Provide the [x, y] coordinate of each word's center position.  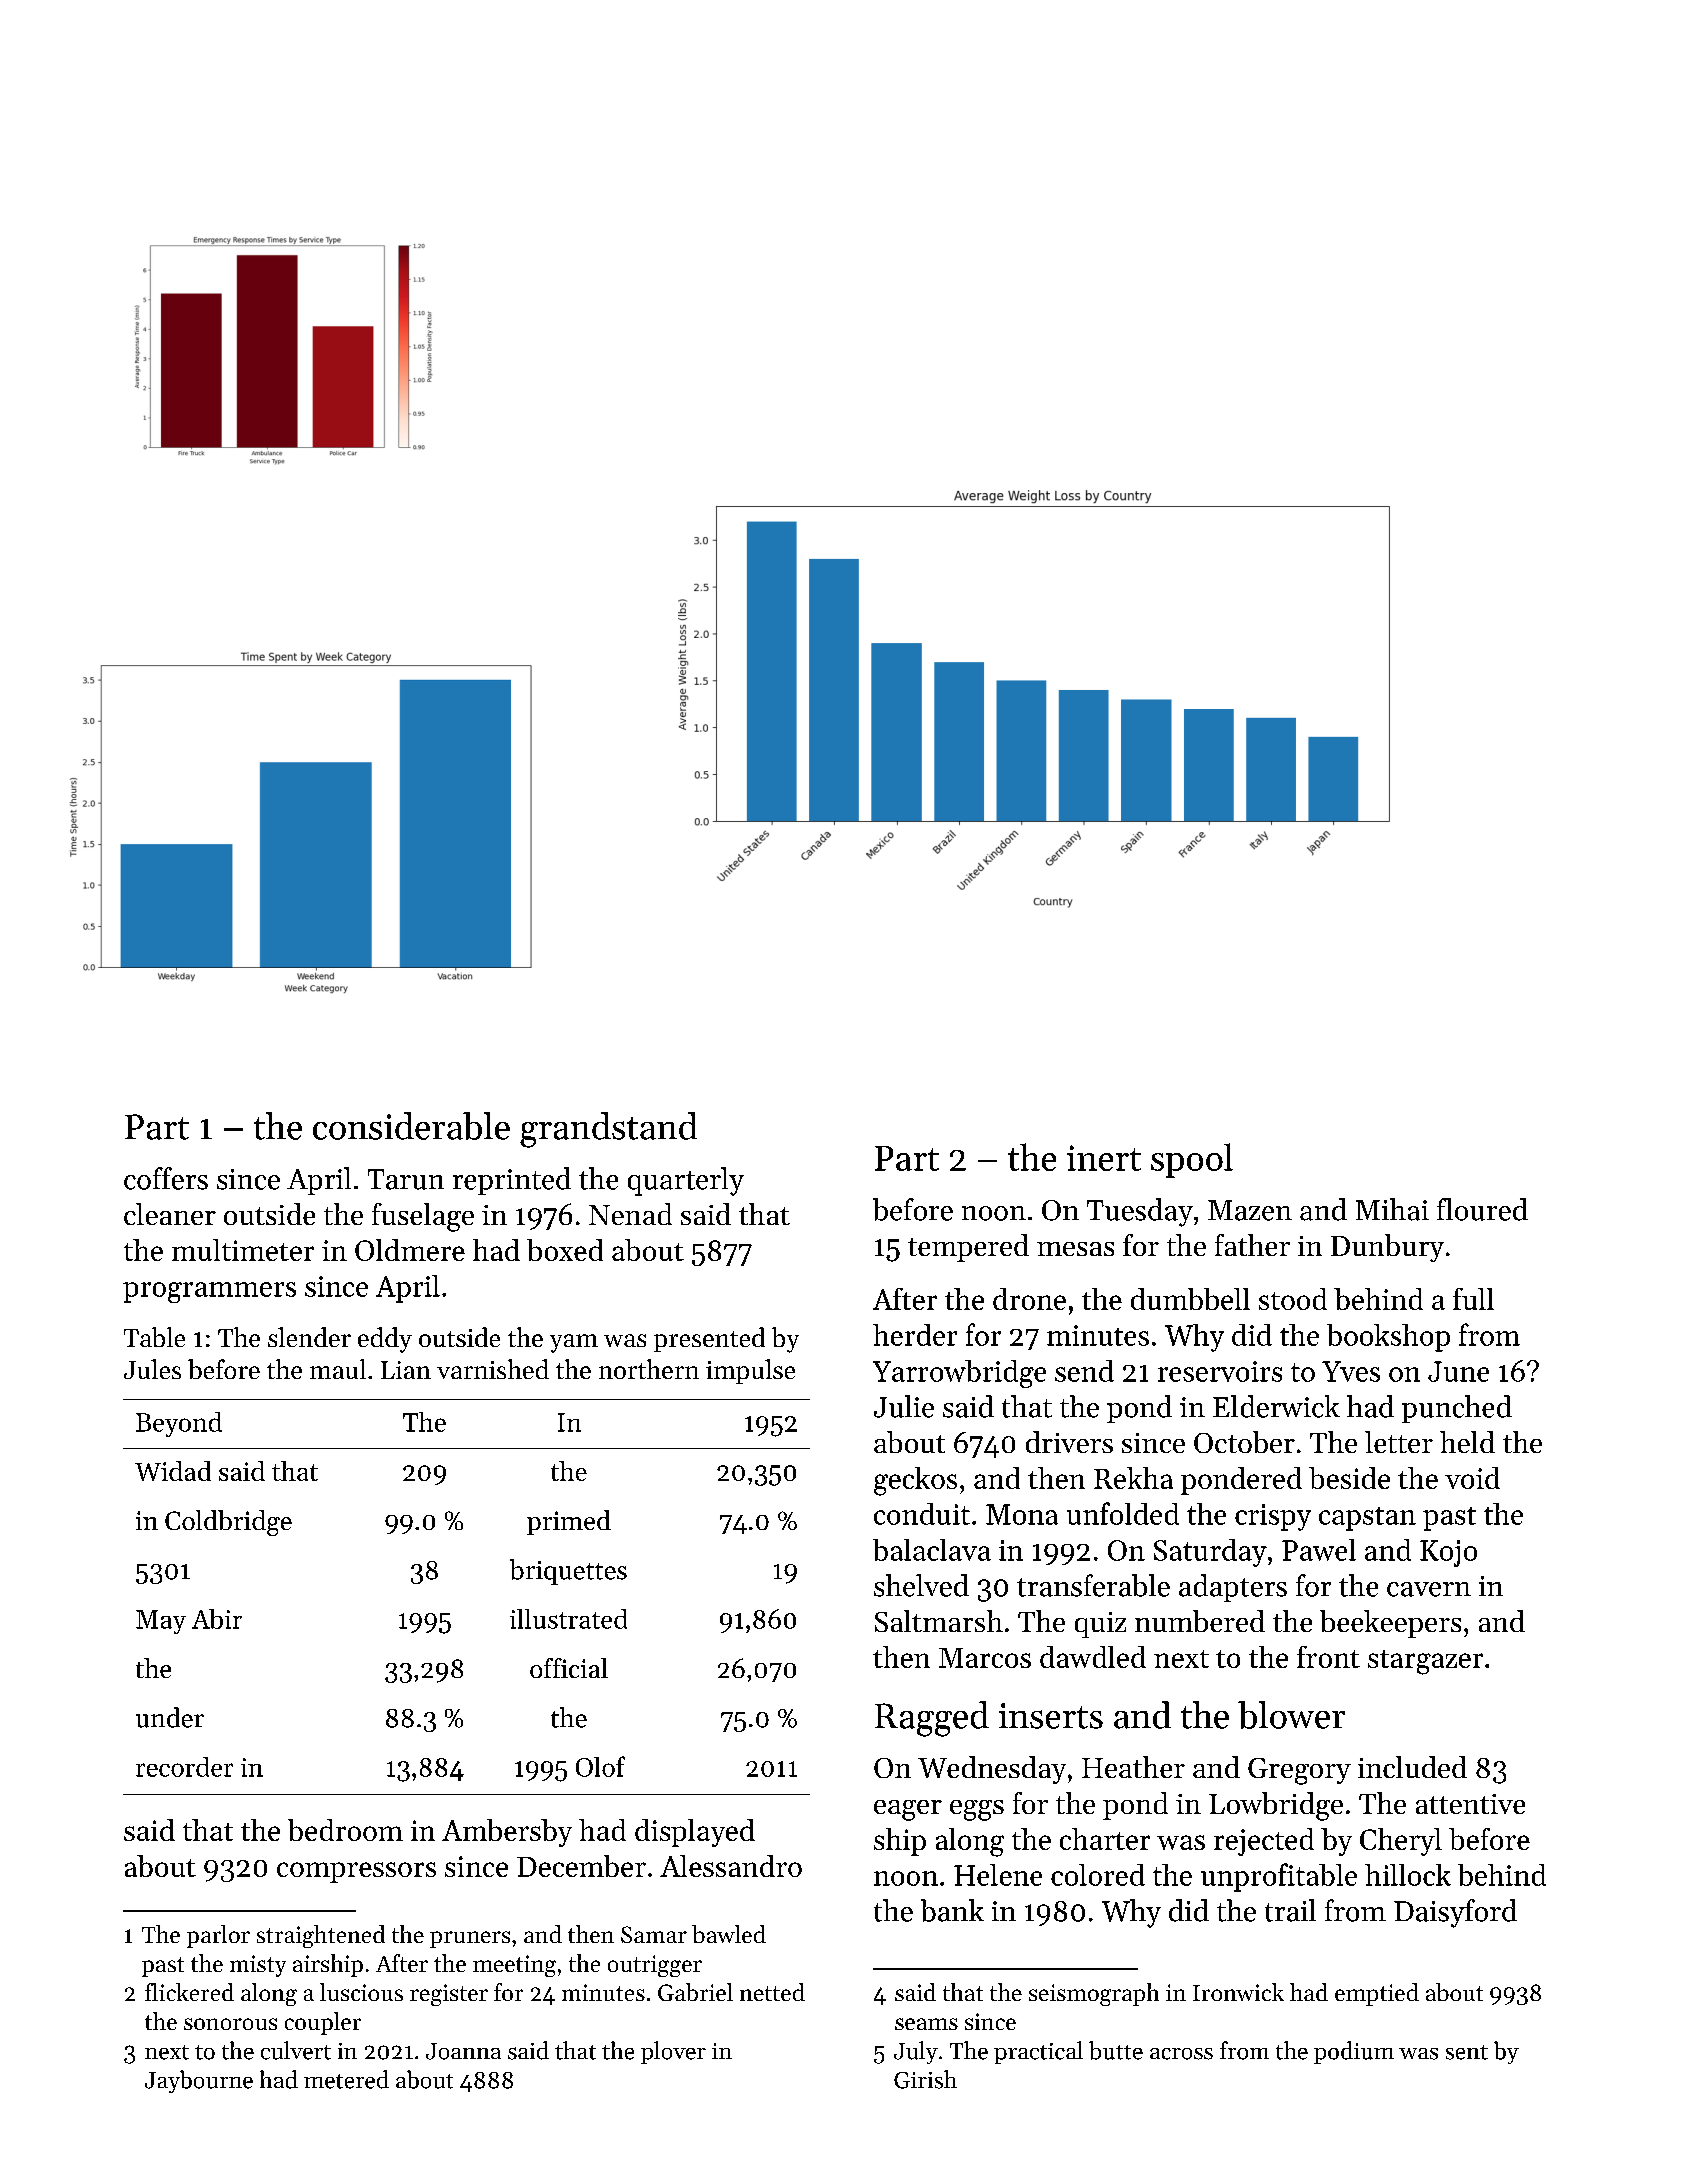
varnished [493, 1369]
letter [1399, 1442]
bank [952, 1910]
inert [1104, 1158]
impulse [750, 1371]
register [449, 1995]
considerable [411, 1126]
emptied [1377, 1994]
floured [1482, 1209]
